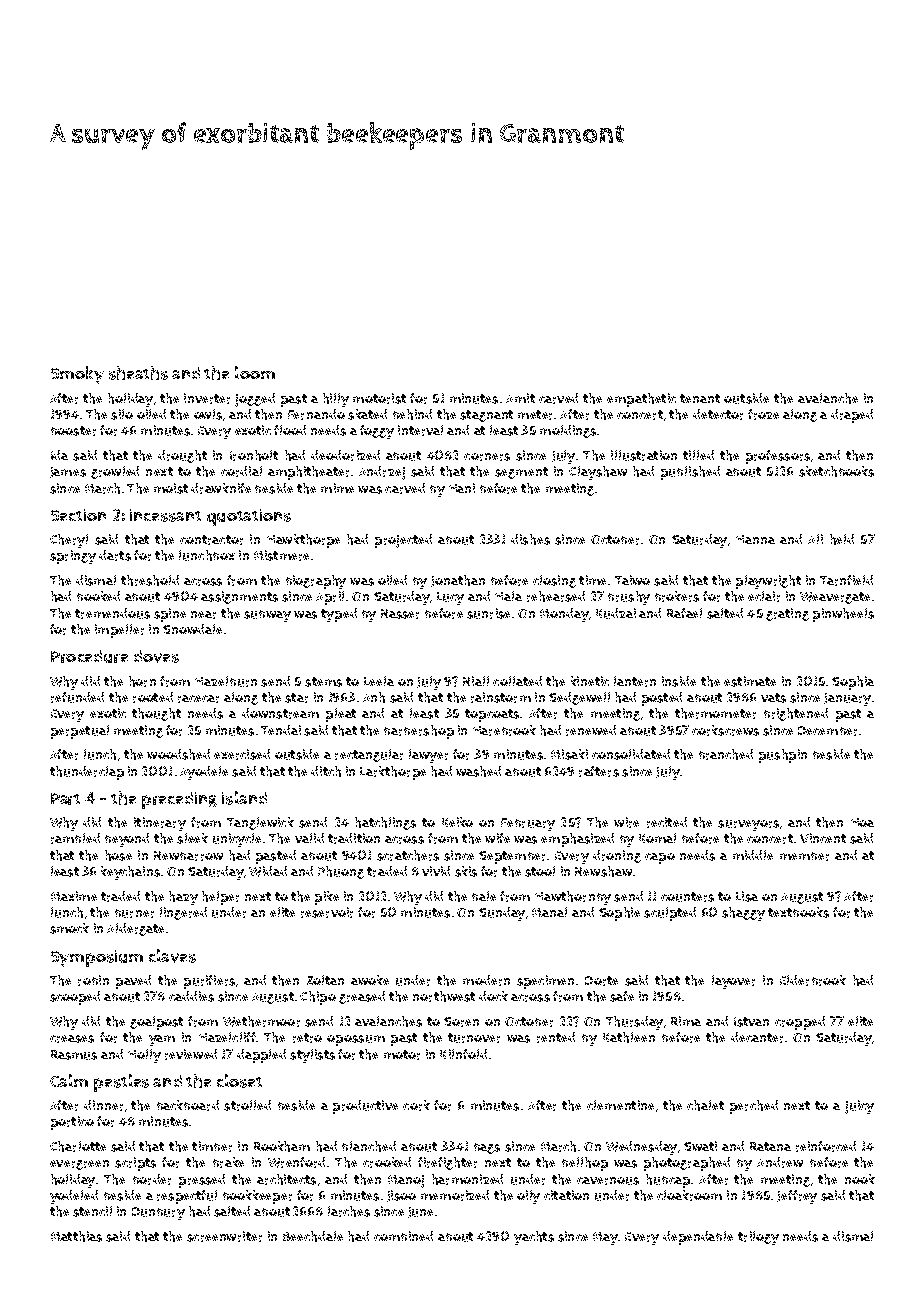 This screenshot has height=1308, width=924. Describe the element at coordinates (89, 656) in the screenshot. I see `Procedure` at that location.
